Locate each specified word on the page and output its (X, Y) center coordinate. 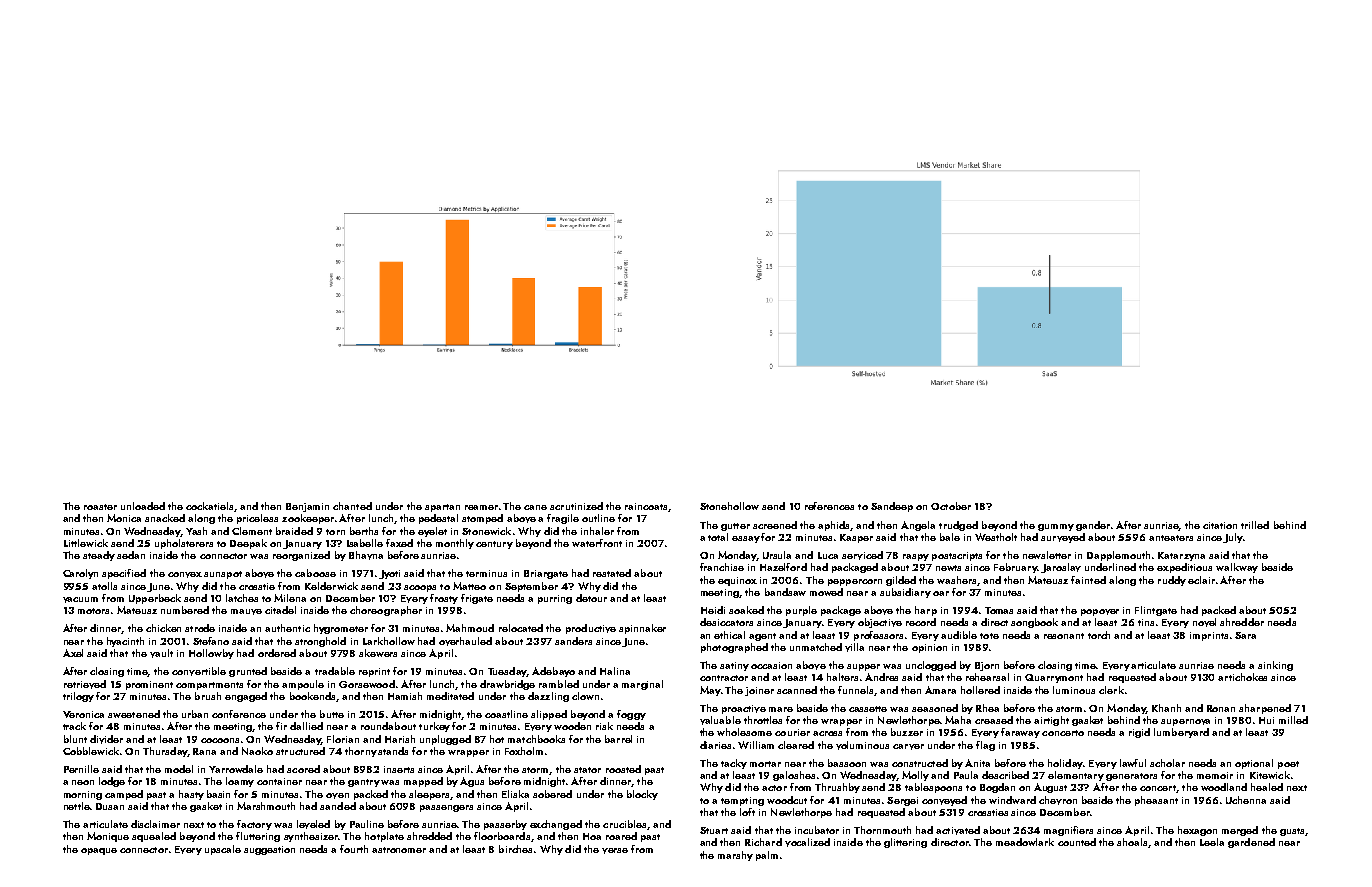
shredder (1242, 622)
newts (948, 568)
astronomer (399, 850)
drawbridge (507, 685)
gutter (735, 527)
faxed (399, 543)
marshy (735, 856)
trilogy (78, 697)
